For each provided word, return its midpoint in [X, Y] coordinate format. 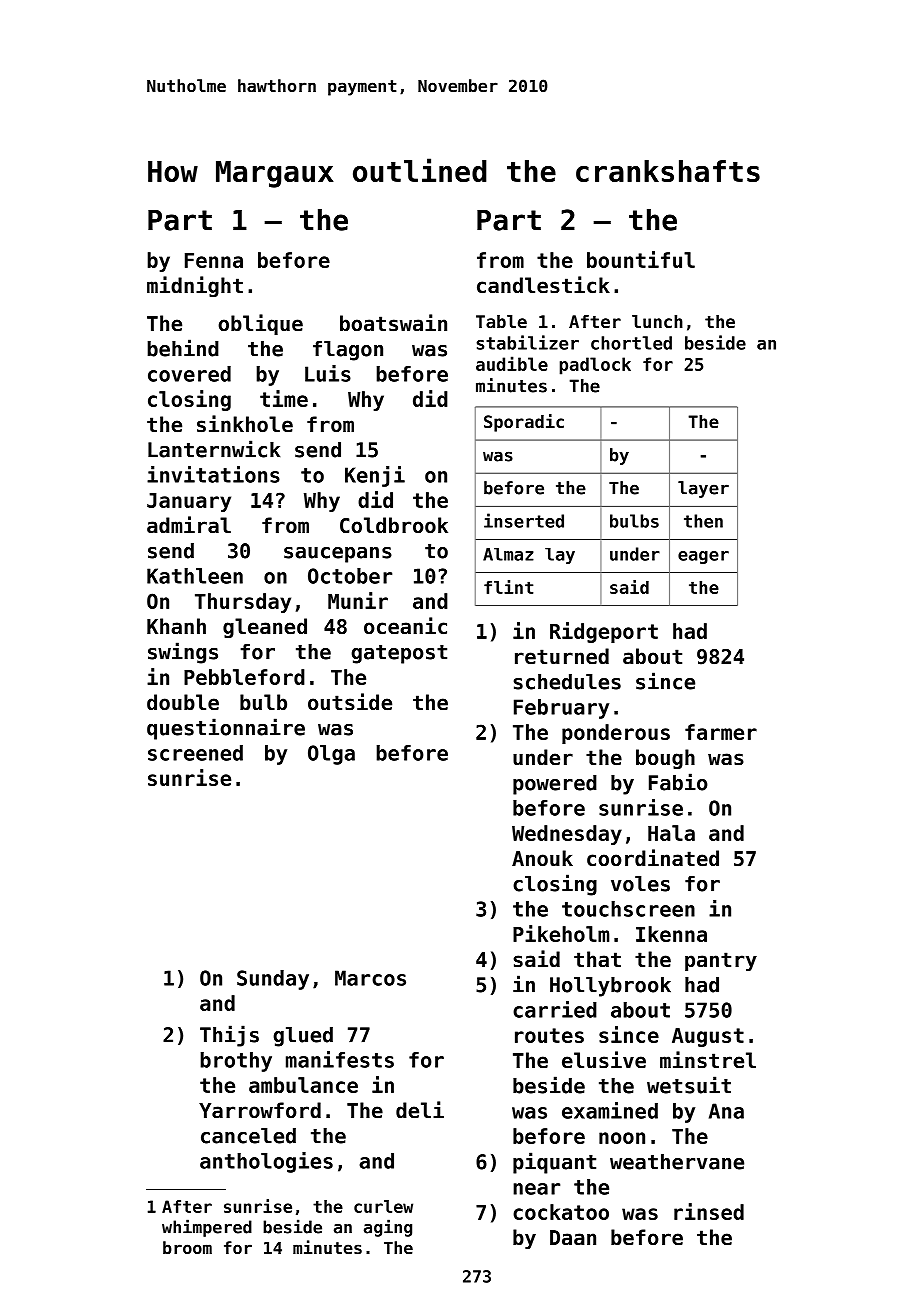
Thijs [229, 1036]
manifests [340, 1059]
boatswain [393, 323]
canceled [248, 1136]
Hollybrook [610, 987]
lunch [657, 321]
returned [562, 656]
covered [189, 374]
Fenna [214, 260]
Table [501, 321]
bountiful [641, 259]
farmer [721, 732]
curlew [383, 1206]
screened [195, 753]
